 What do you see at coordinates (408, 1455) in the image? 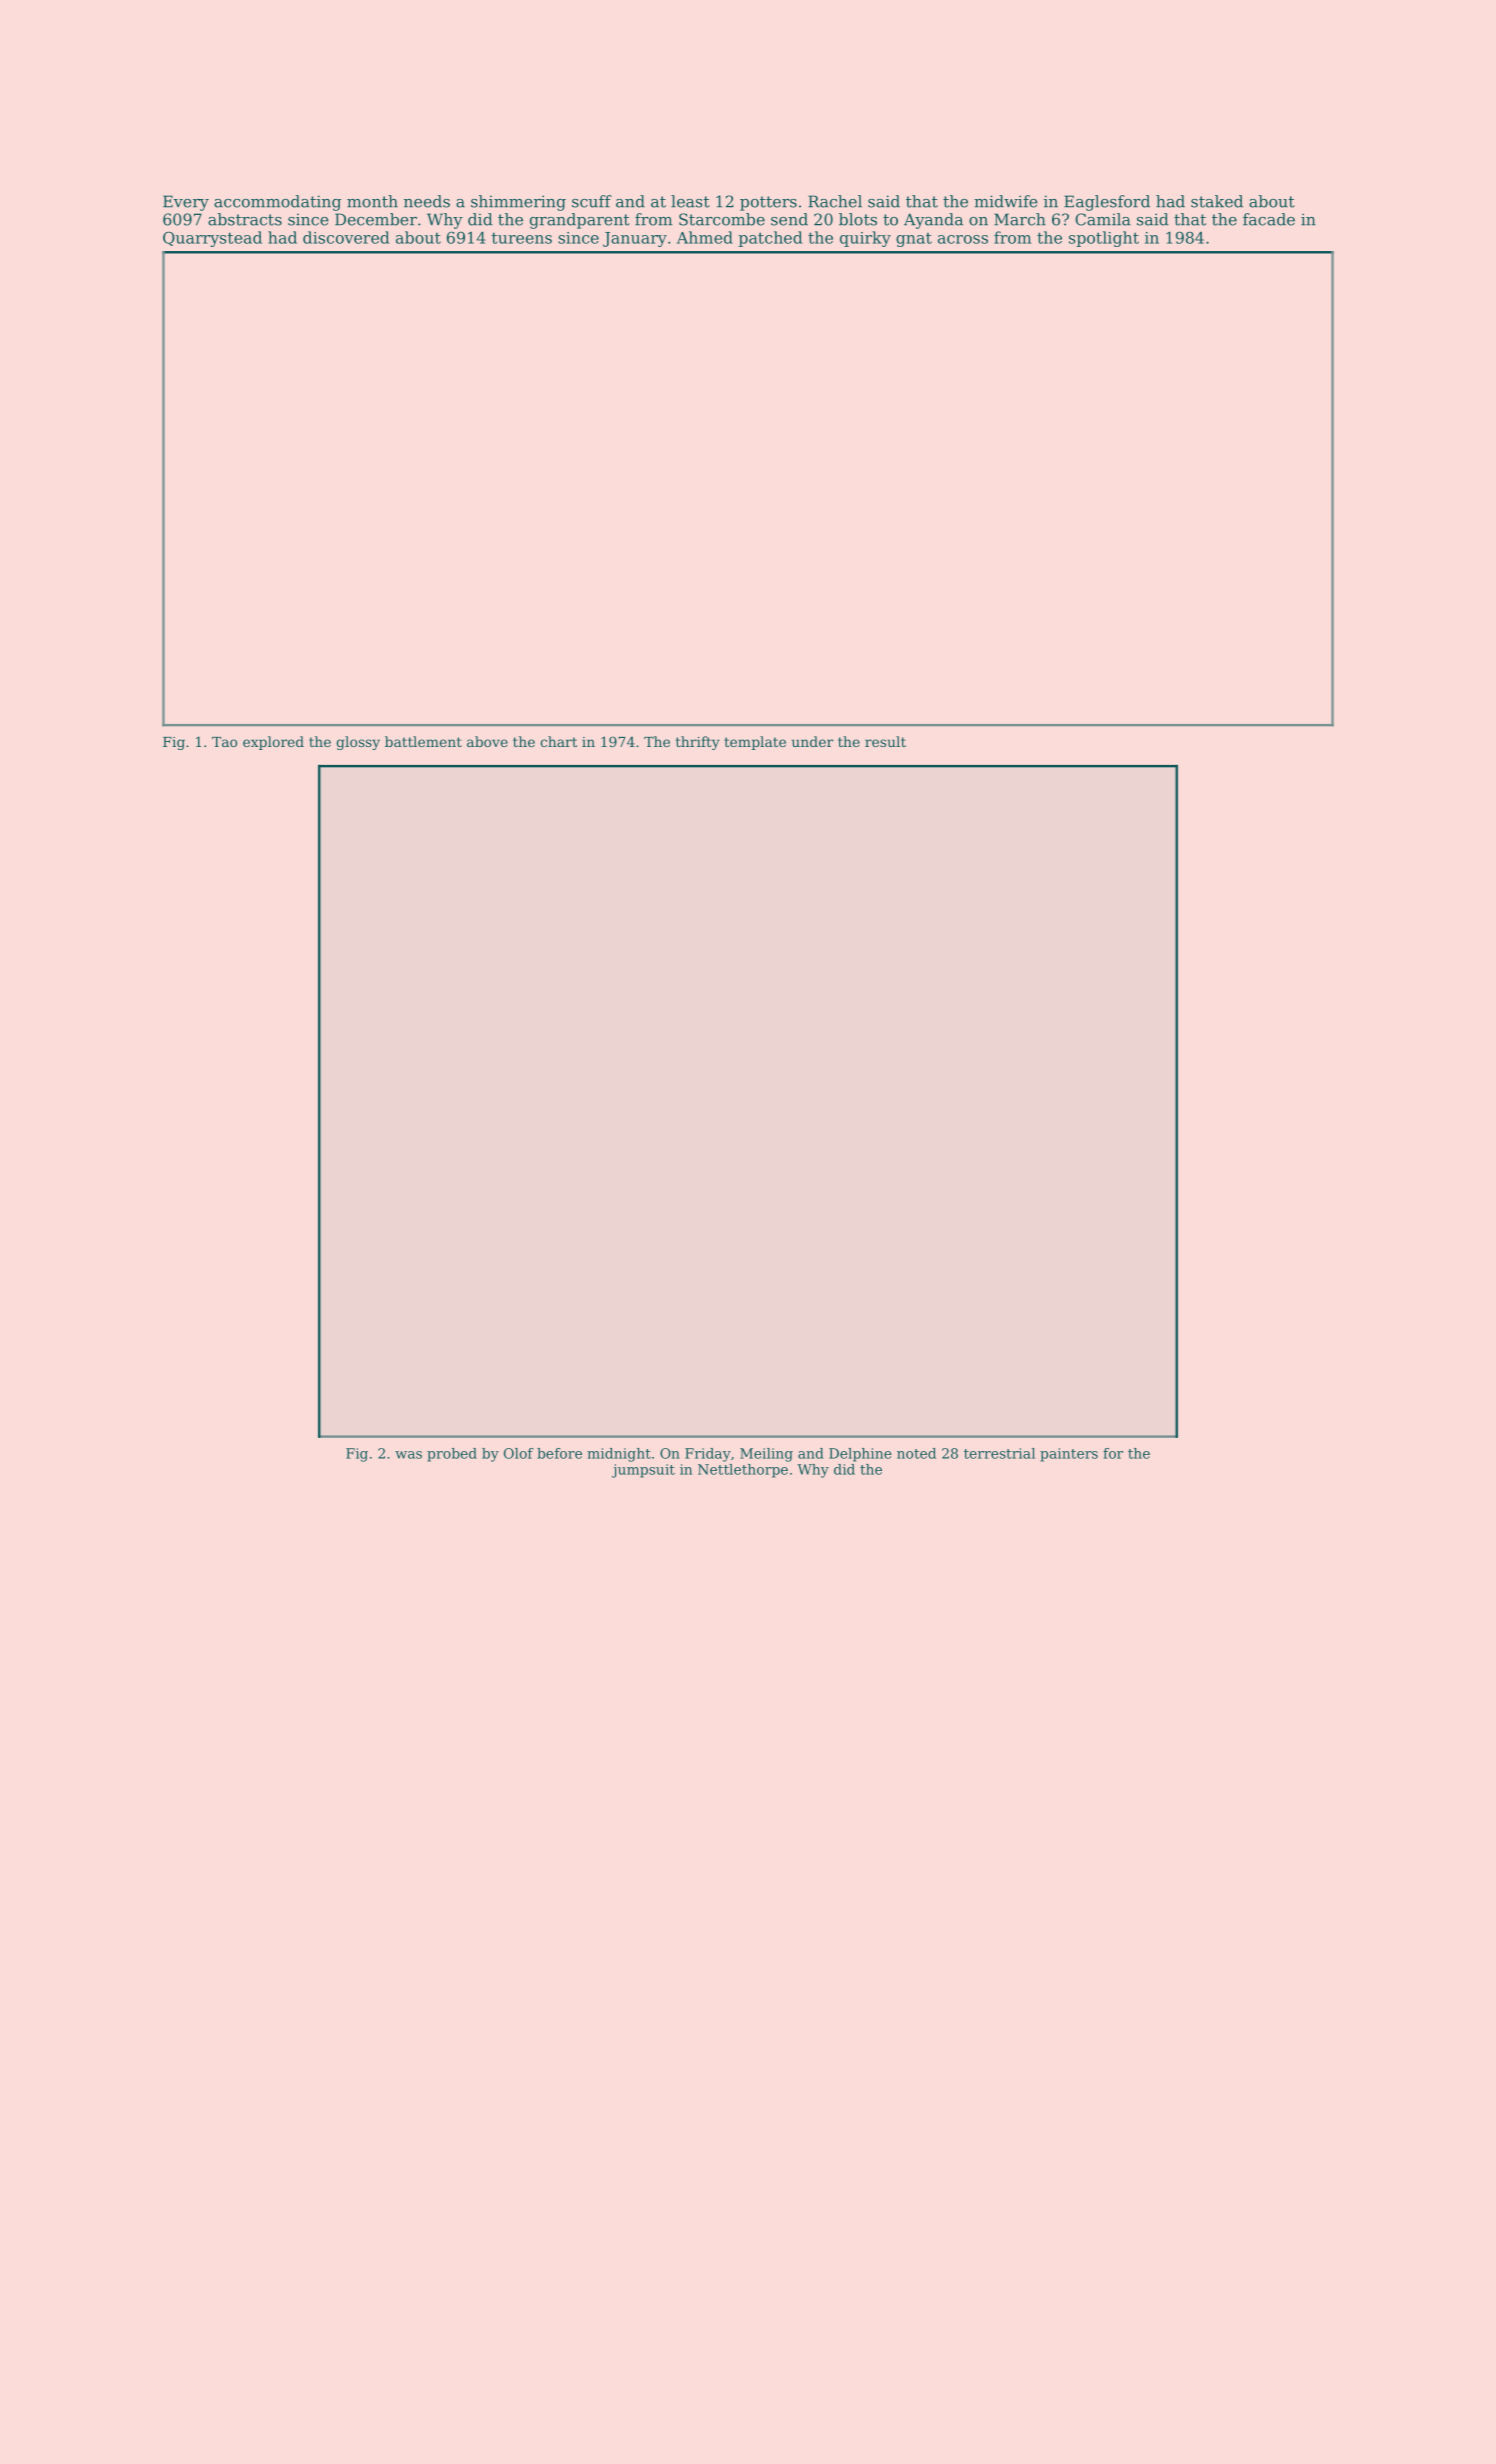
I see `was` at bounding box center [408, 1455].
